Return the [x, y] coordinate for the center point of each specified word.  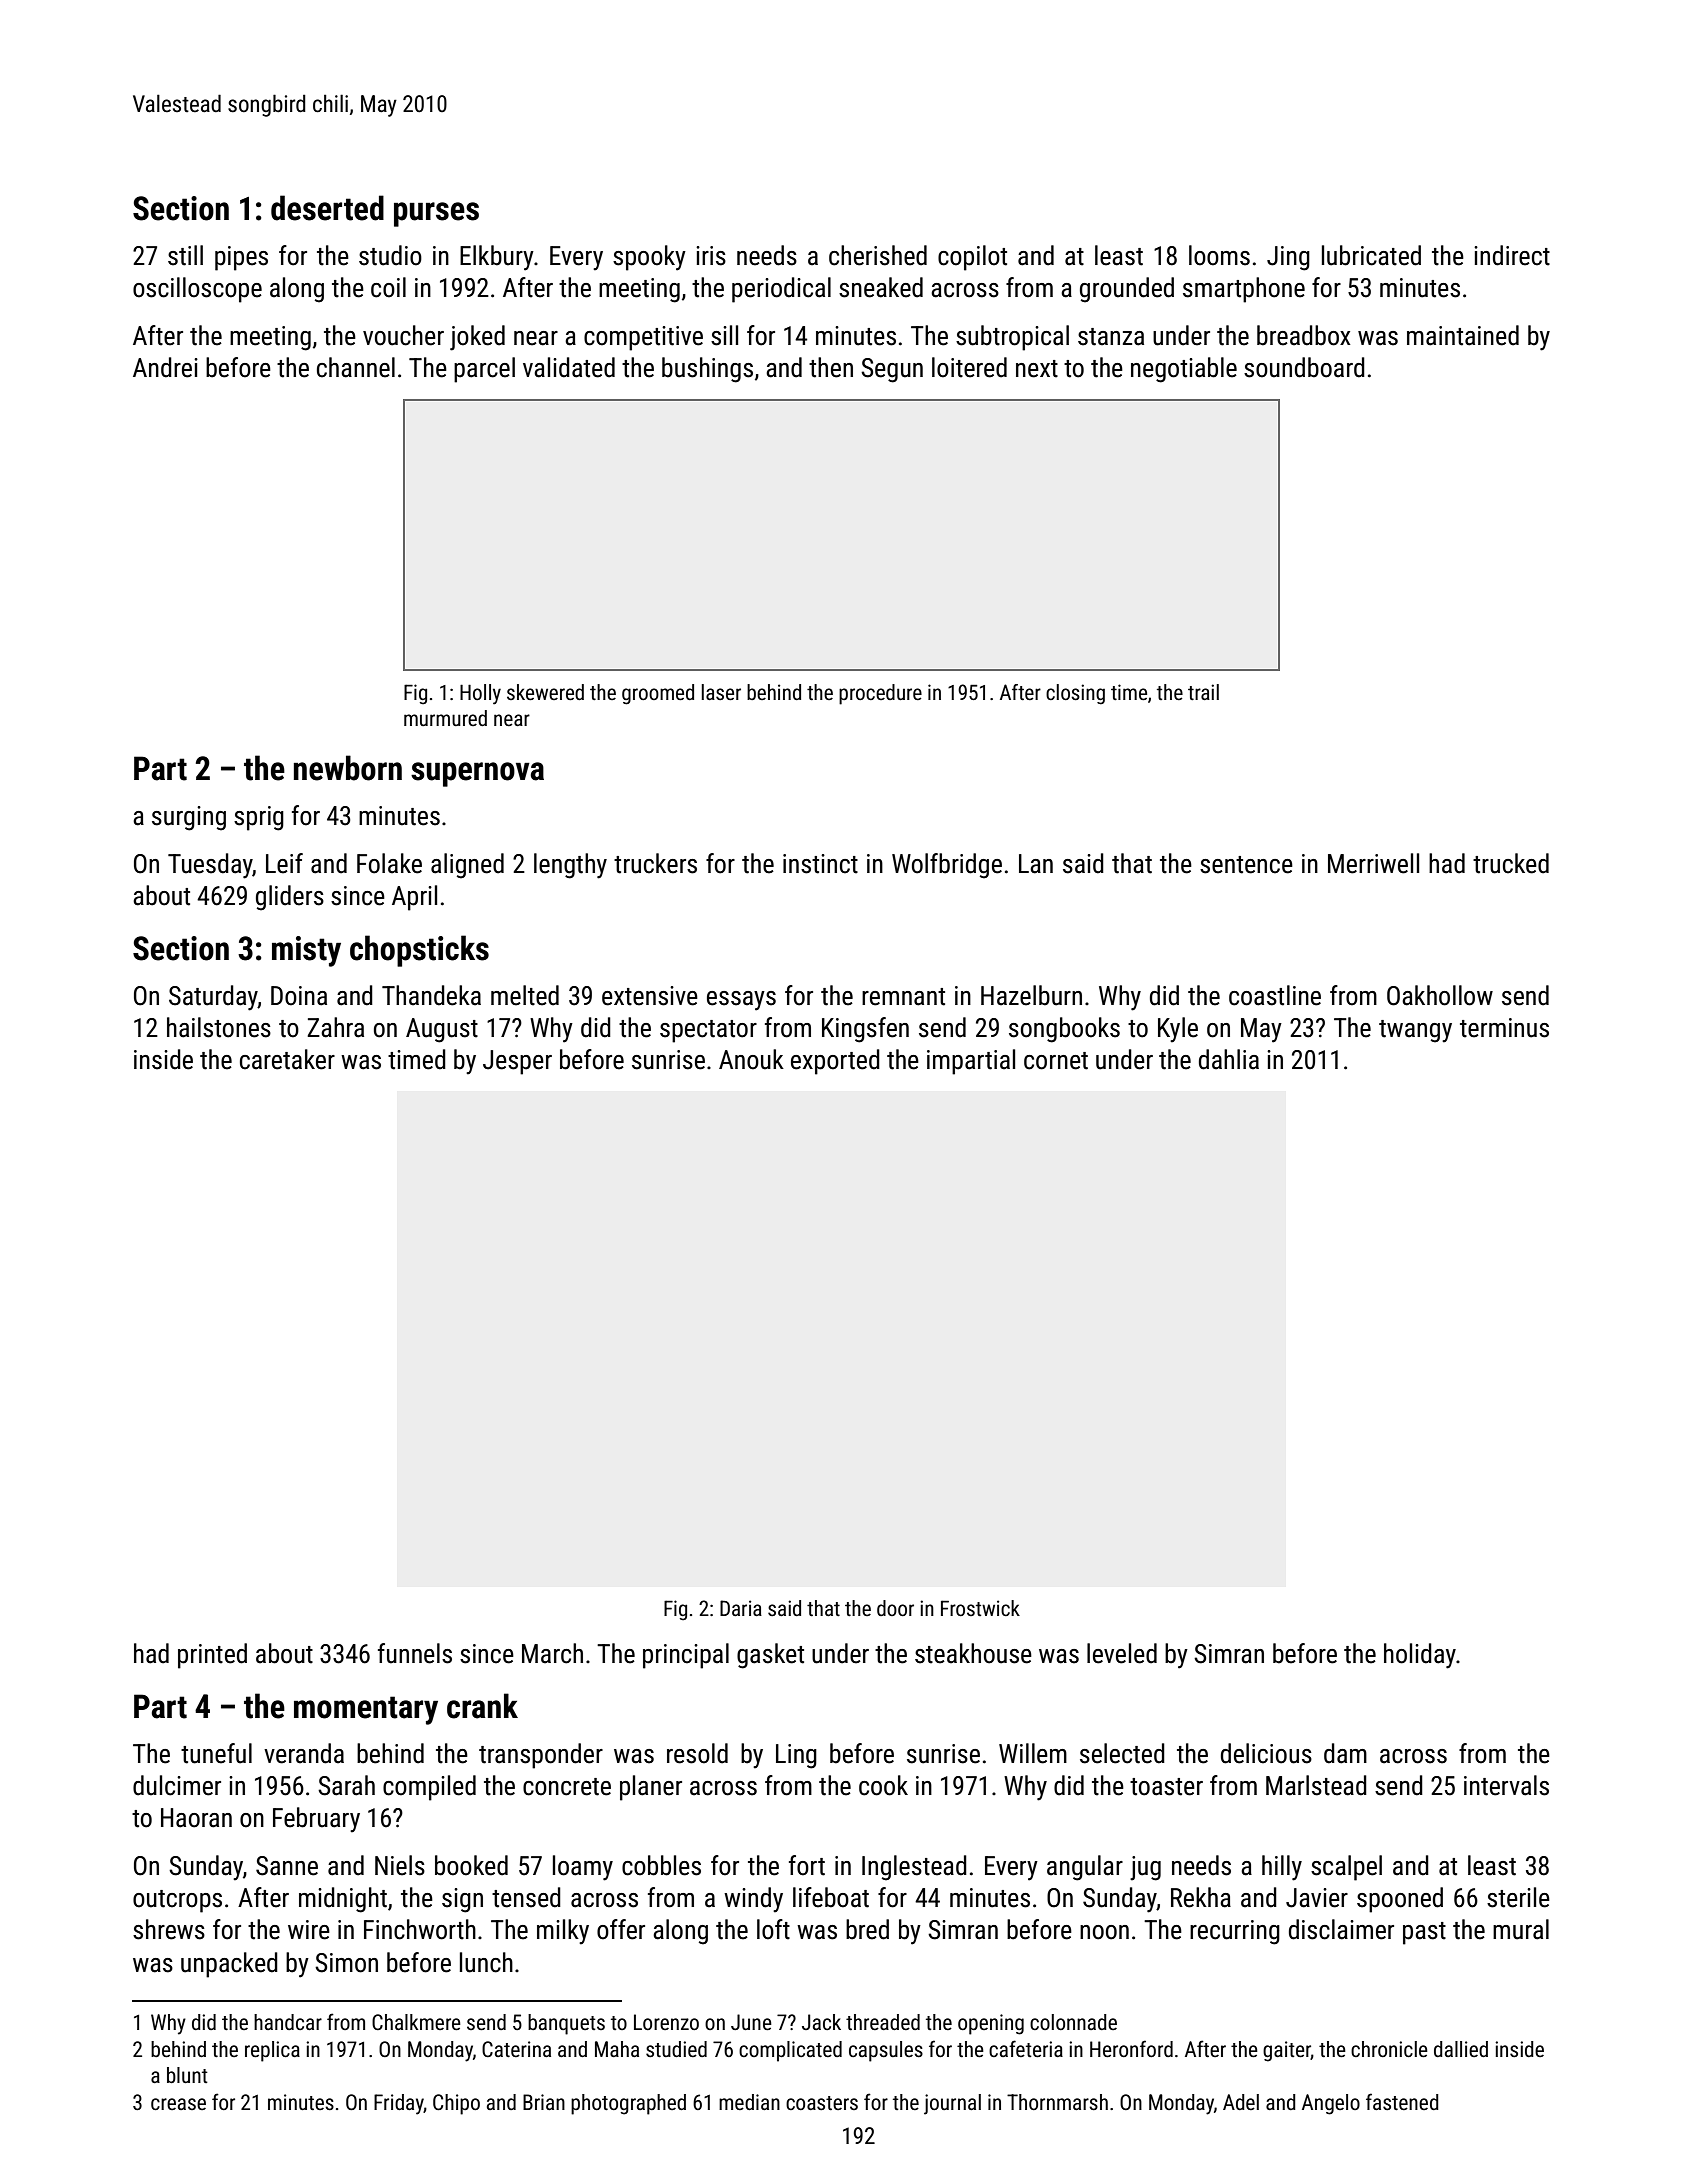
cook [883, 1785]
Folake [389, 863]
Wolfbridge [947, 866]
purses [436, 214]
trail [1203, 692]
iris [711, 256]
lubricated [1371, 255]
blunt [187, 2075]
